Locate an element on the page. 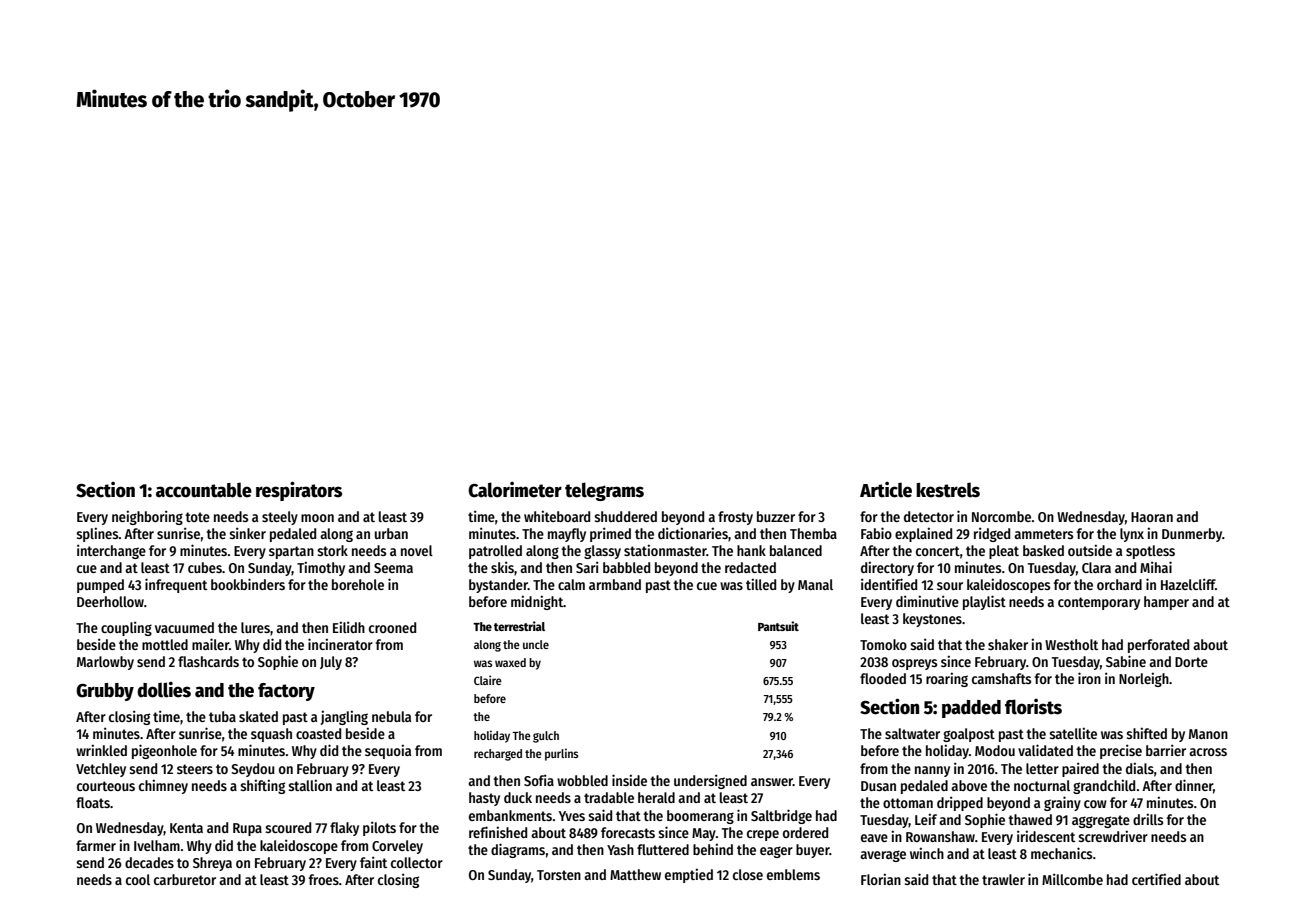 The image size is (1308, 924). keystones is located at coordinates (932, 620).
